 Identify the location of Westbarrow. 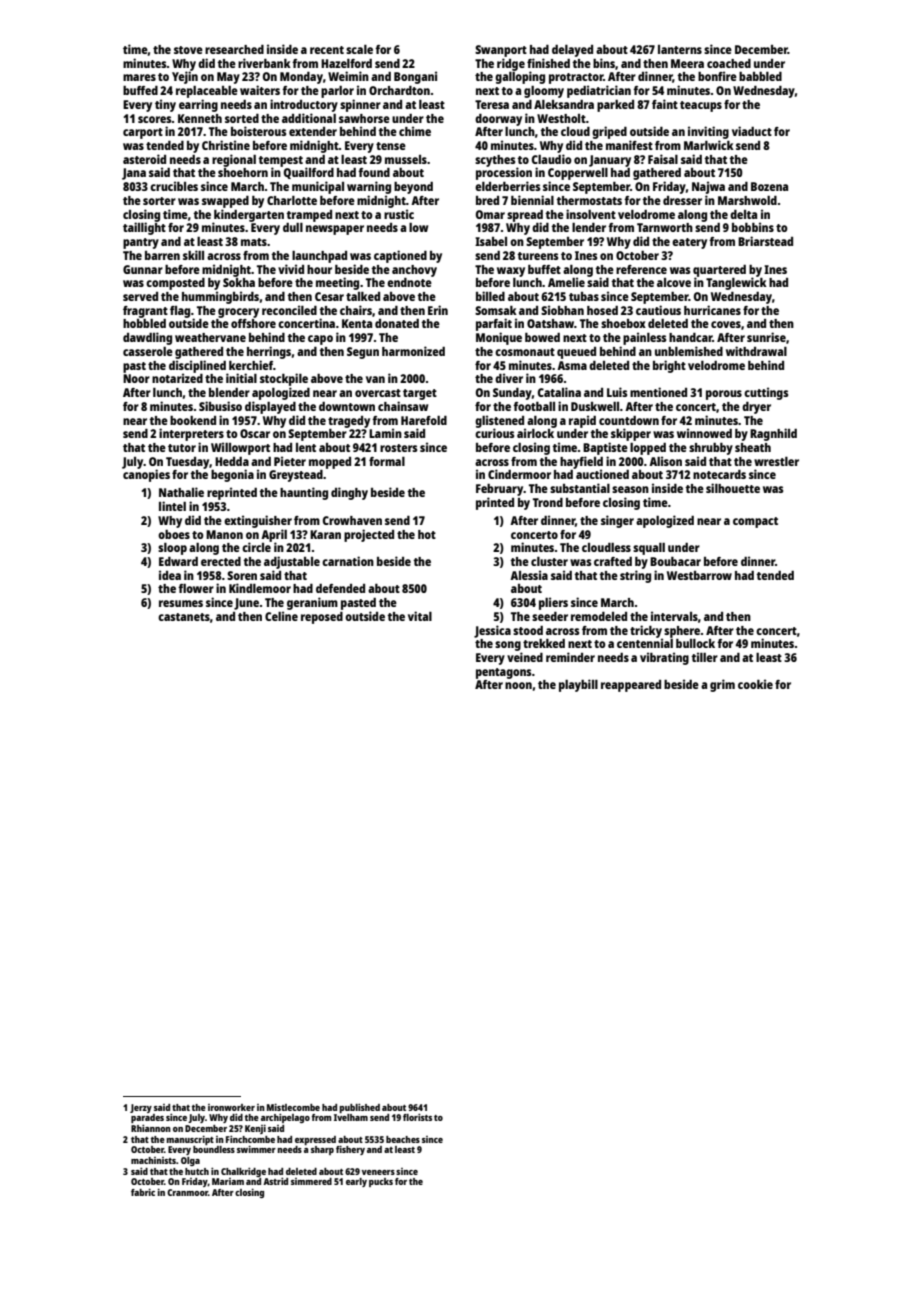
(699, 575).
